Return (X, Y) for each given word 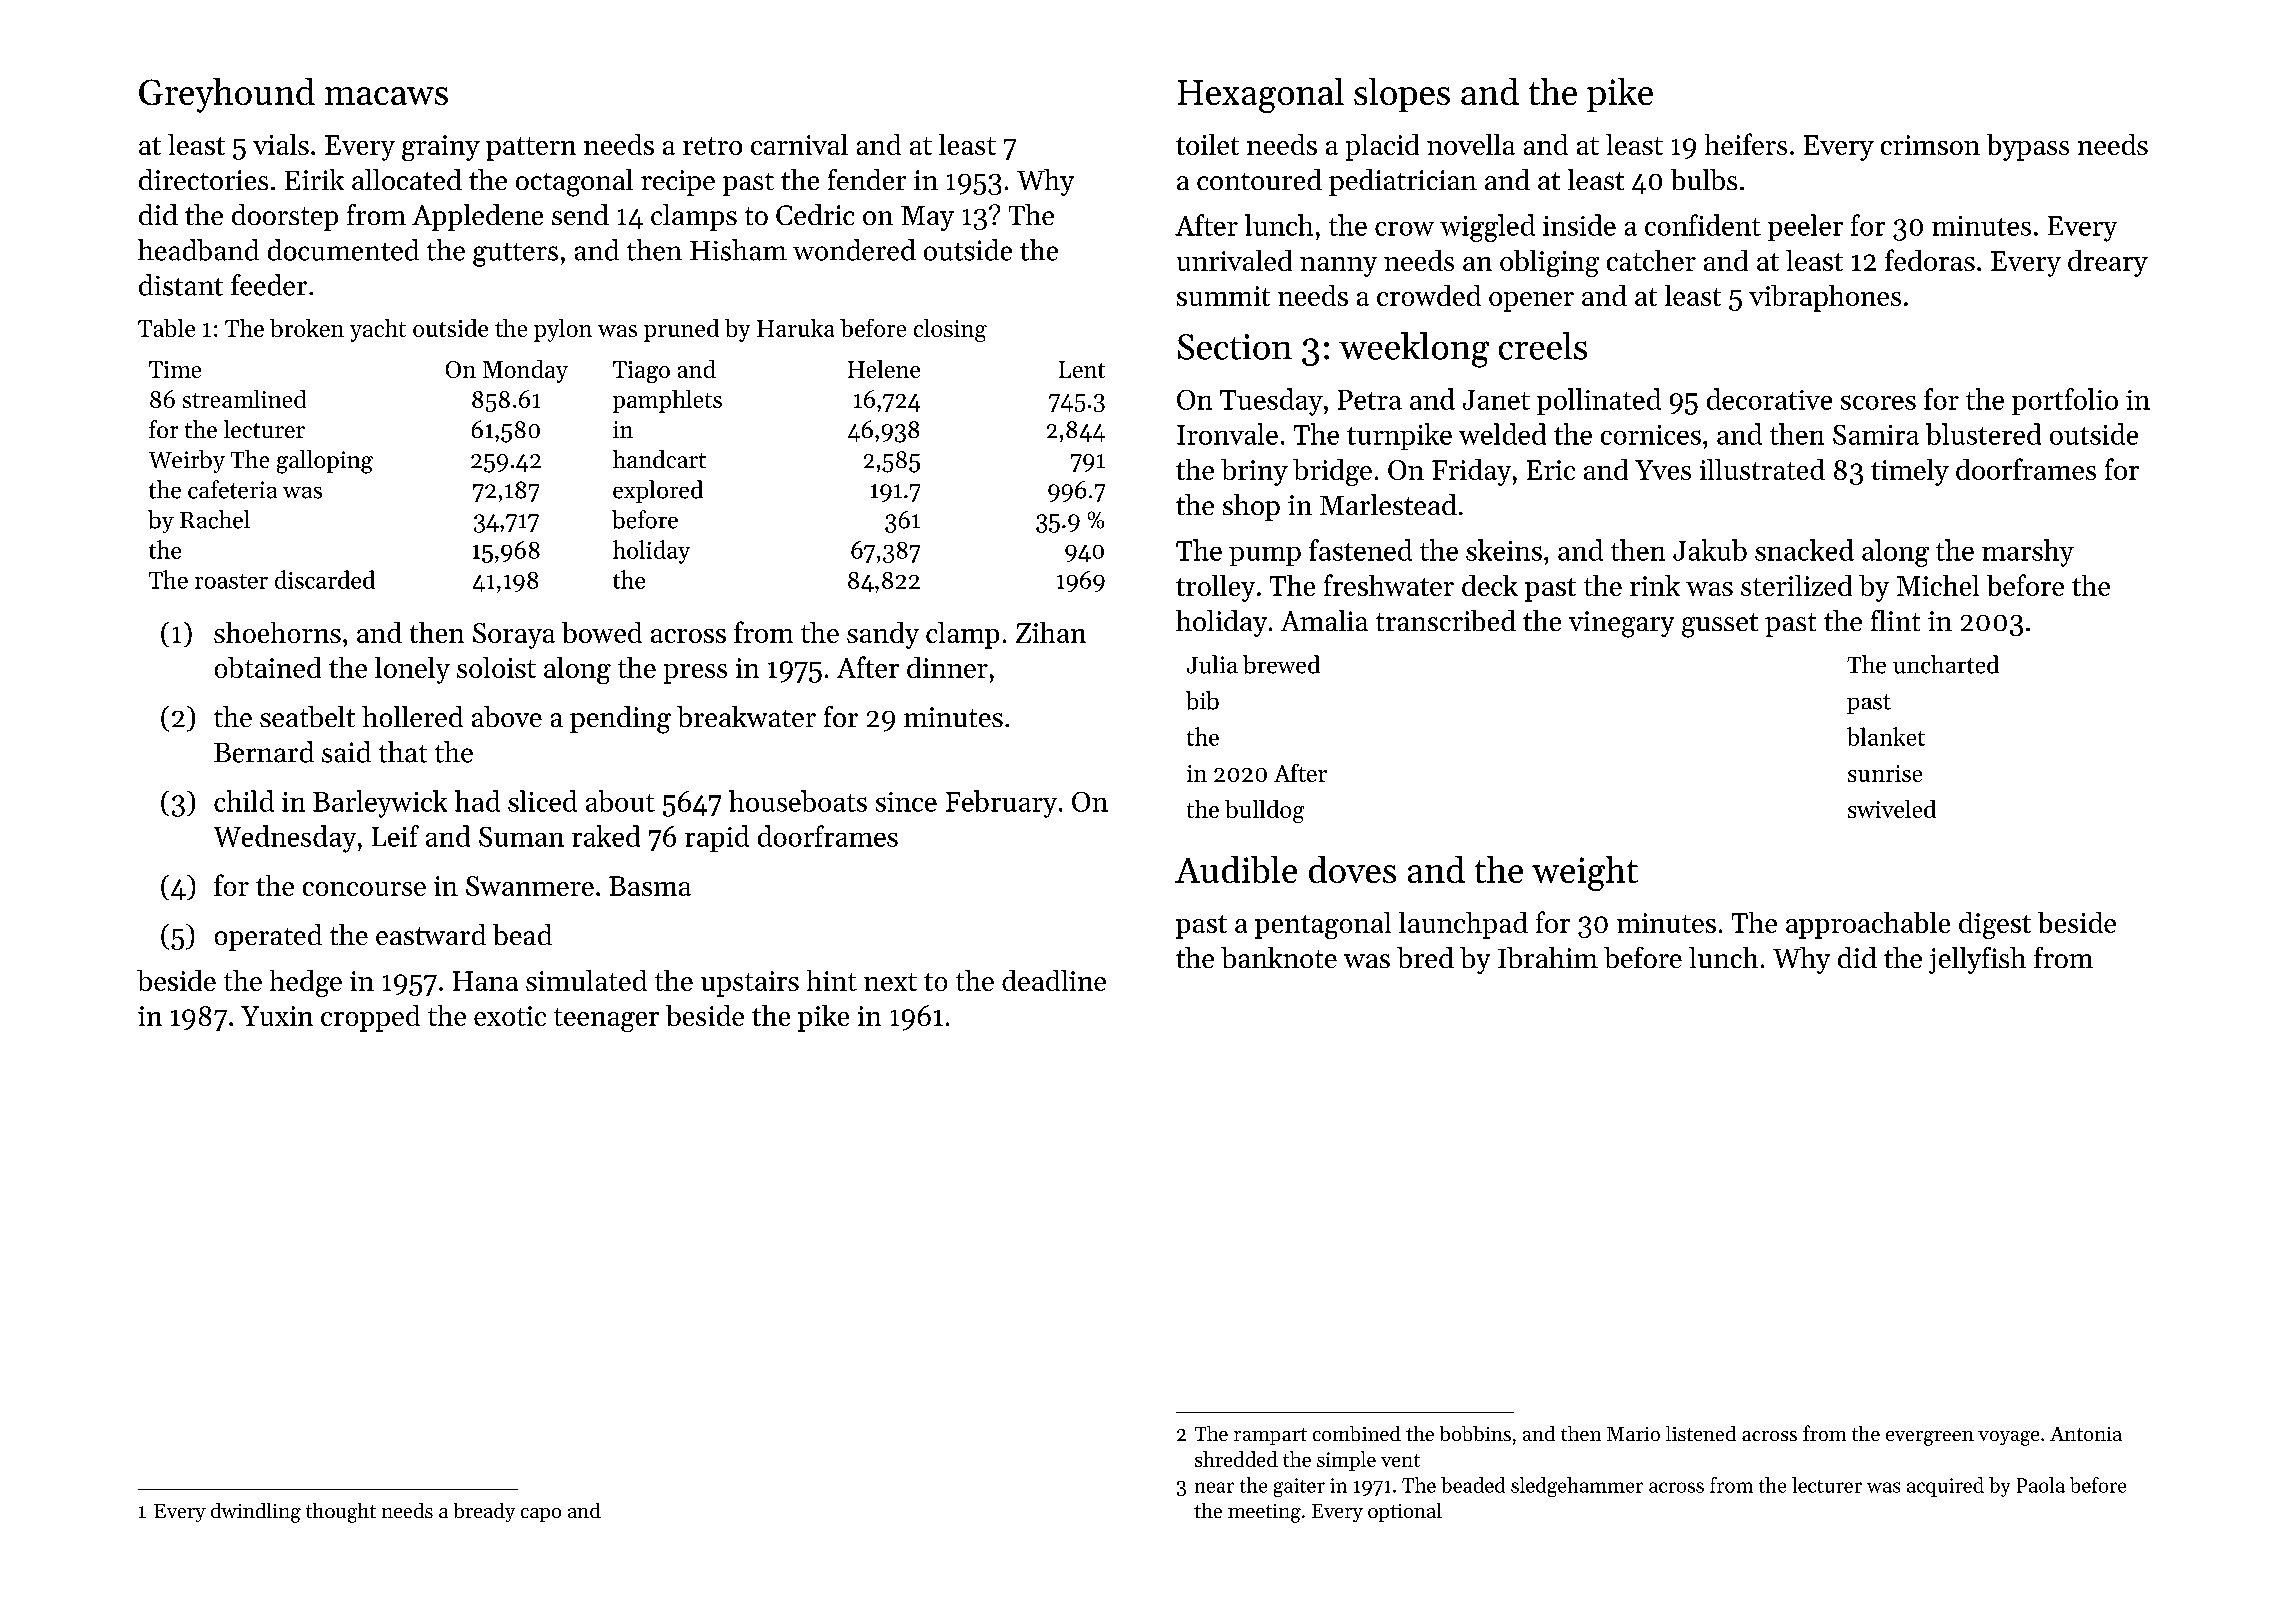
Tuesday (1271, 402)
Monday (525, 371)
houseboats (798, 801)
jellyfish (1977, 960)
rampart (1270, 1436)
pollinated (1599, 401)
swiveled (1892, 809)
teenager (606, 1020)
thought (341, 1513)
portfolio (2065, 401)
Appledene (477, 217)
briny (1254, 472)
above (507, 716)
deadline (1054, 980)
